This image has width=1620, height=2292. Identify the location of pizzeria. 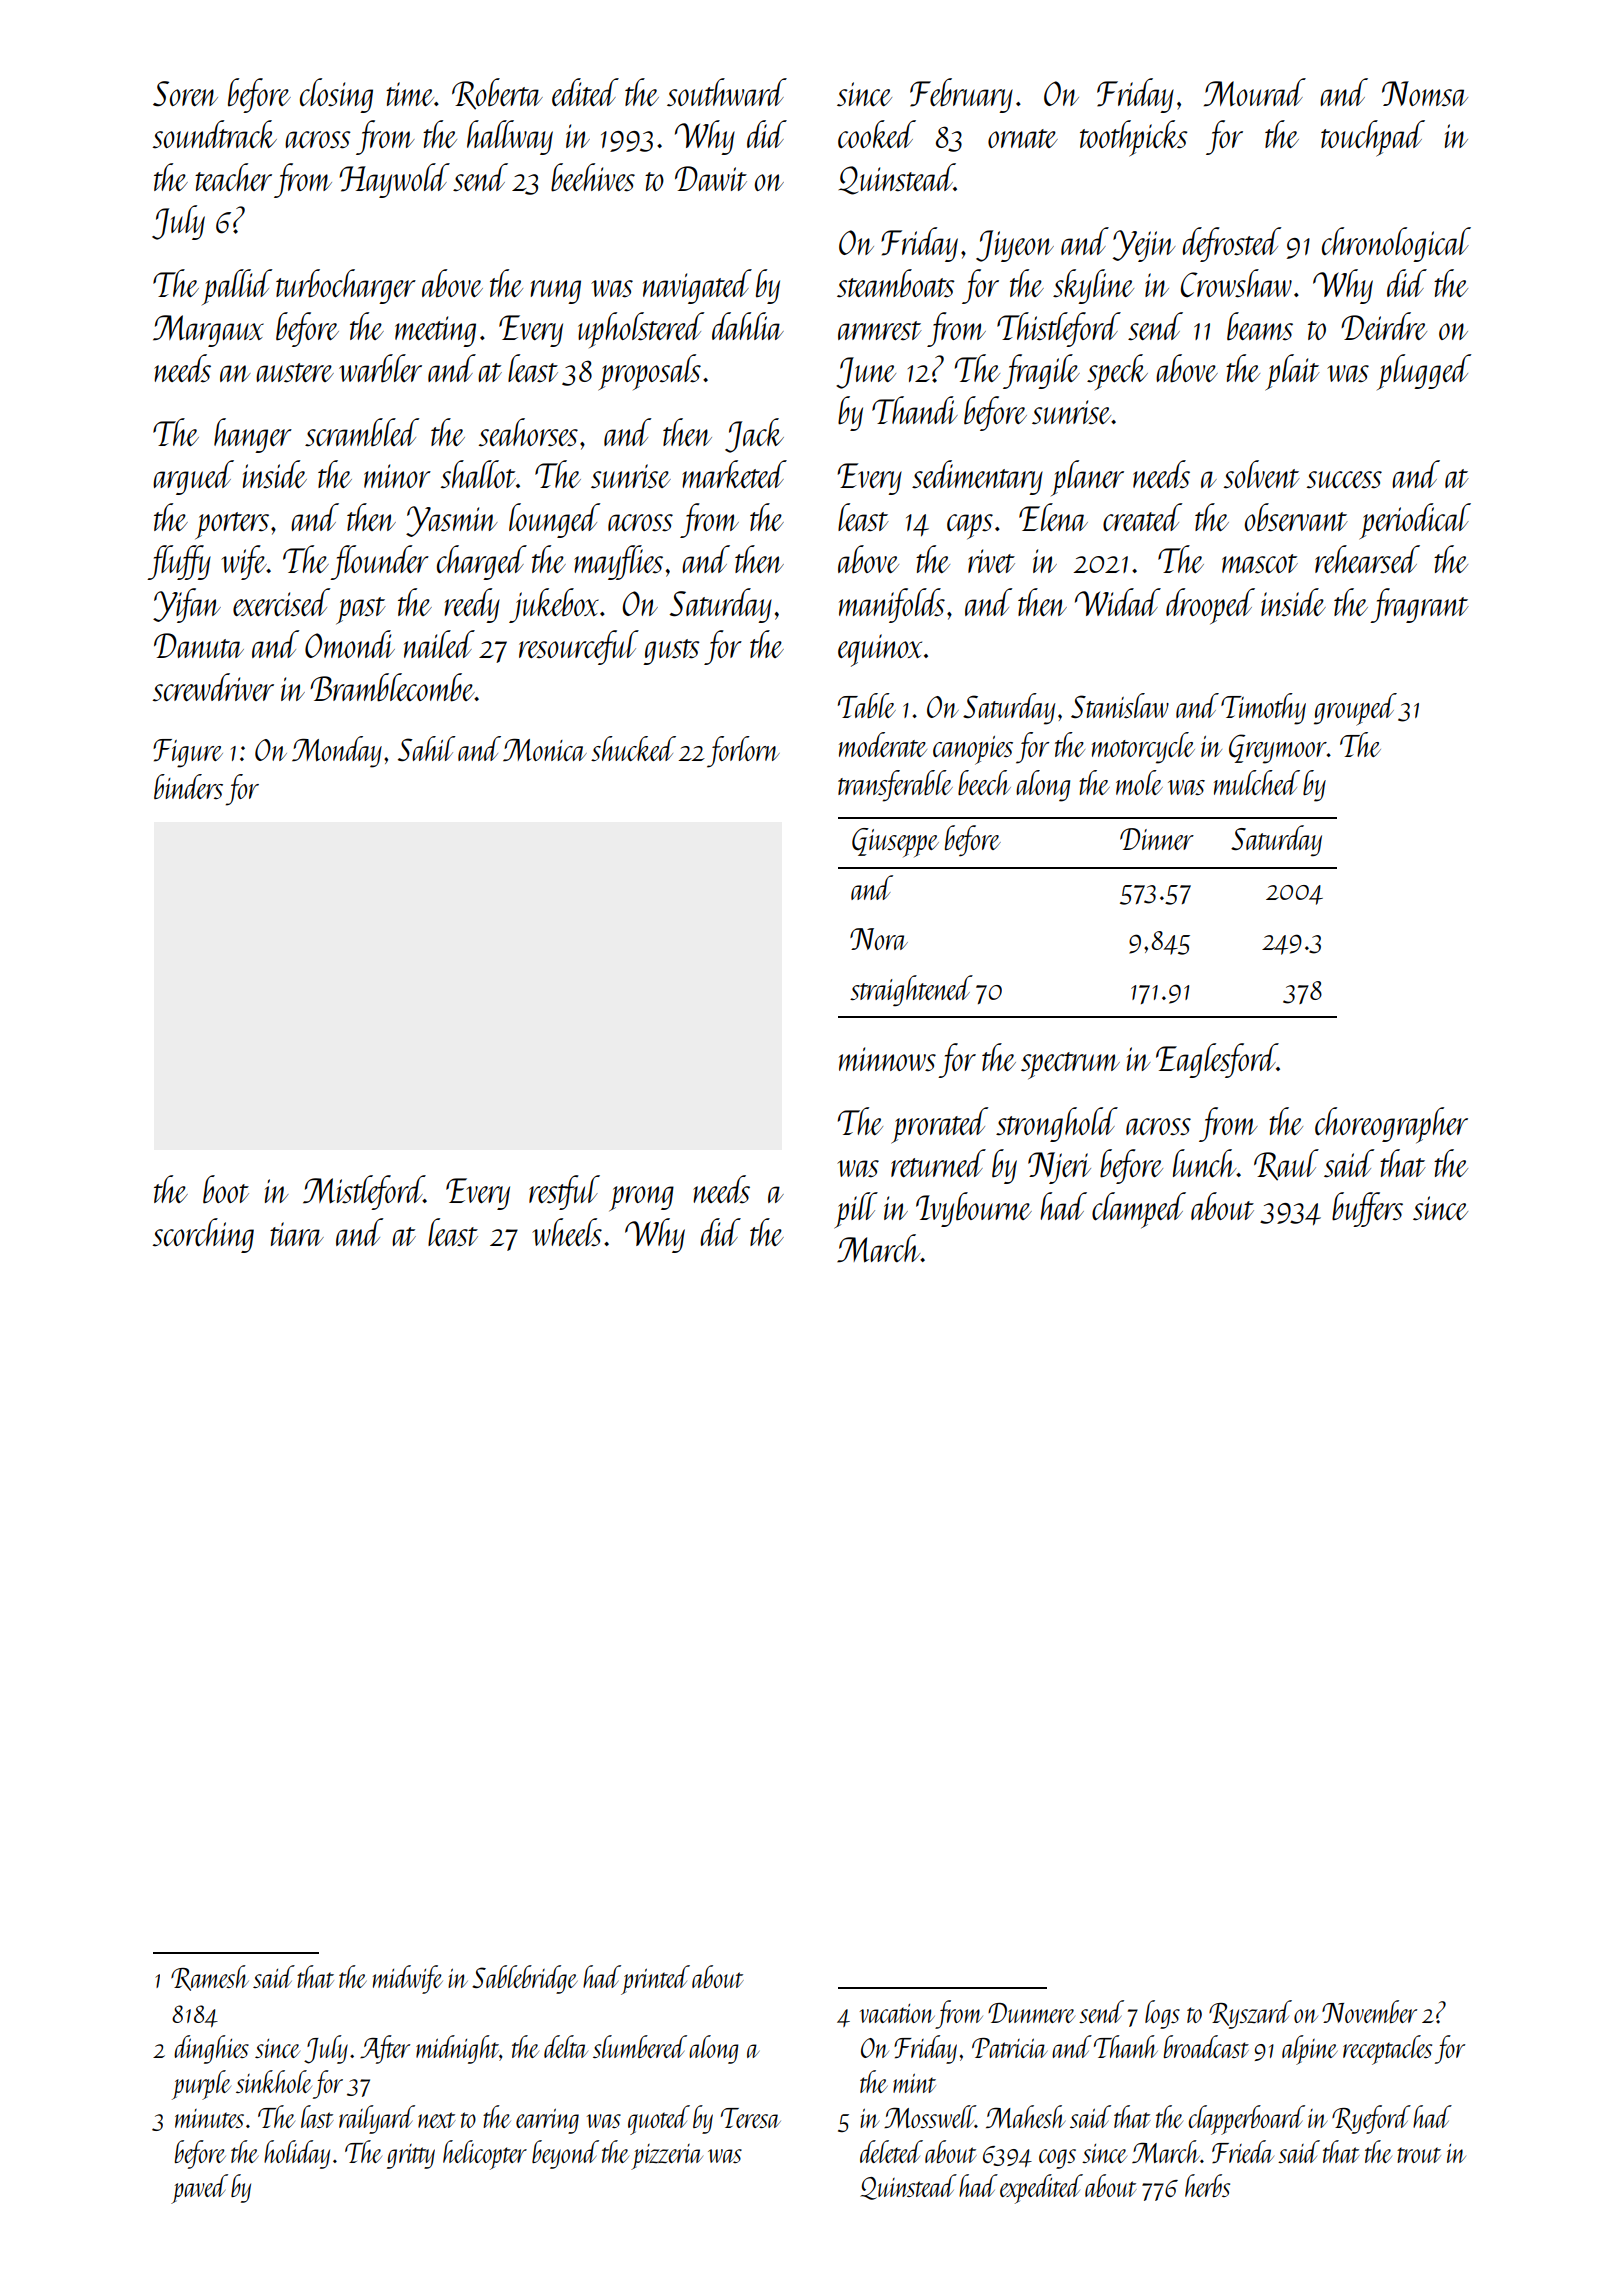
(667, 2157).
